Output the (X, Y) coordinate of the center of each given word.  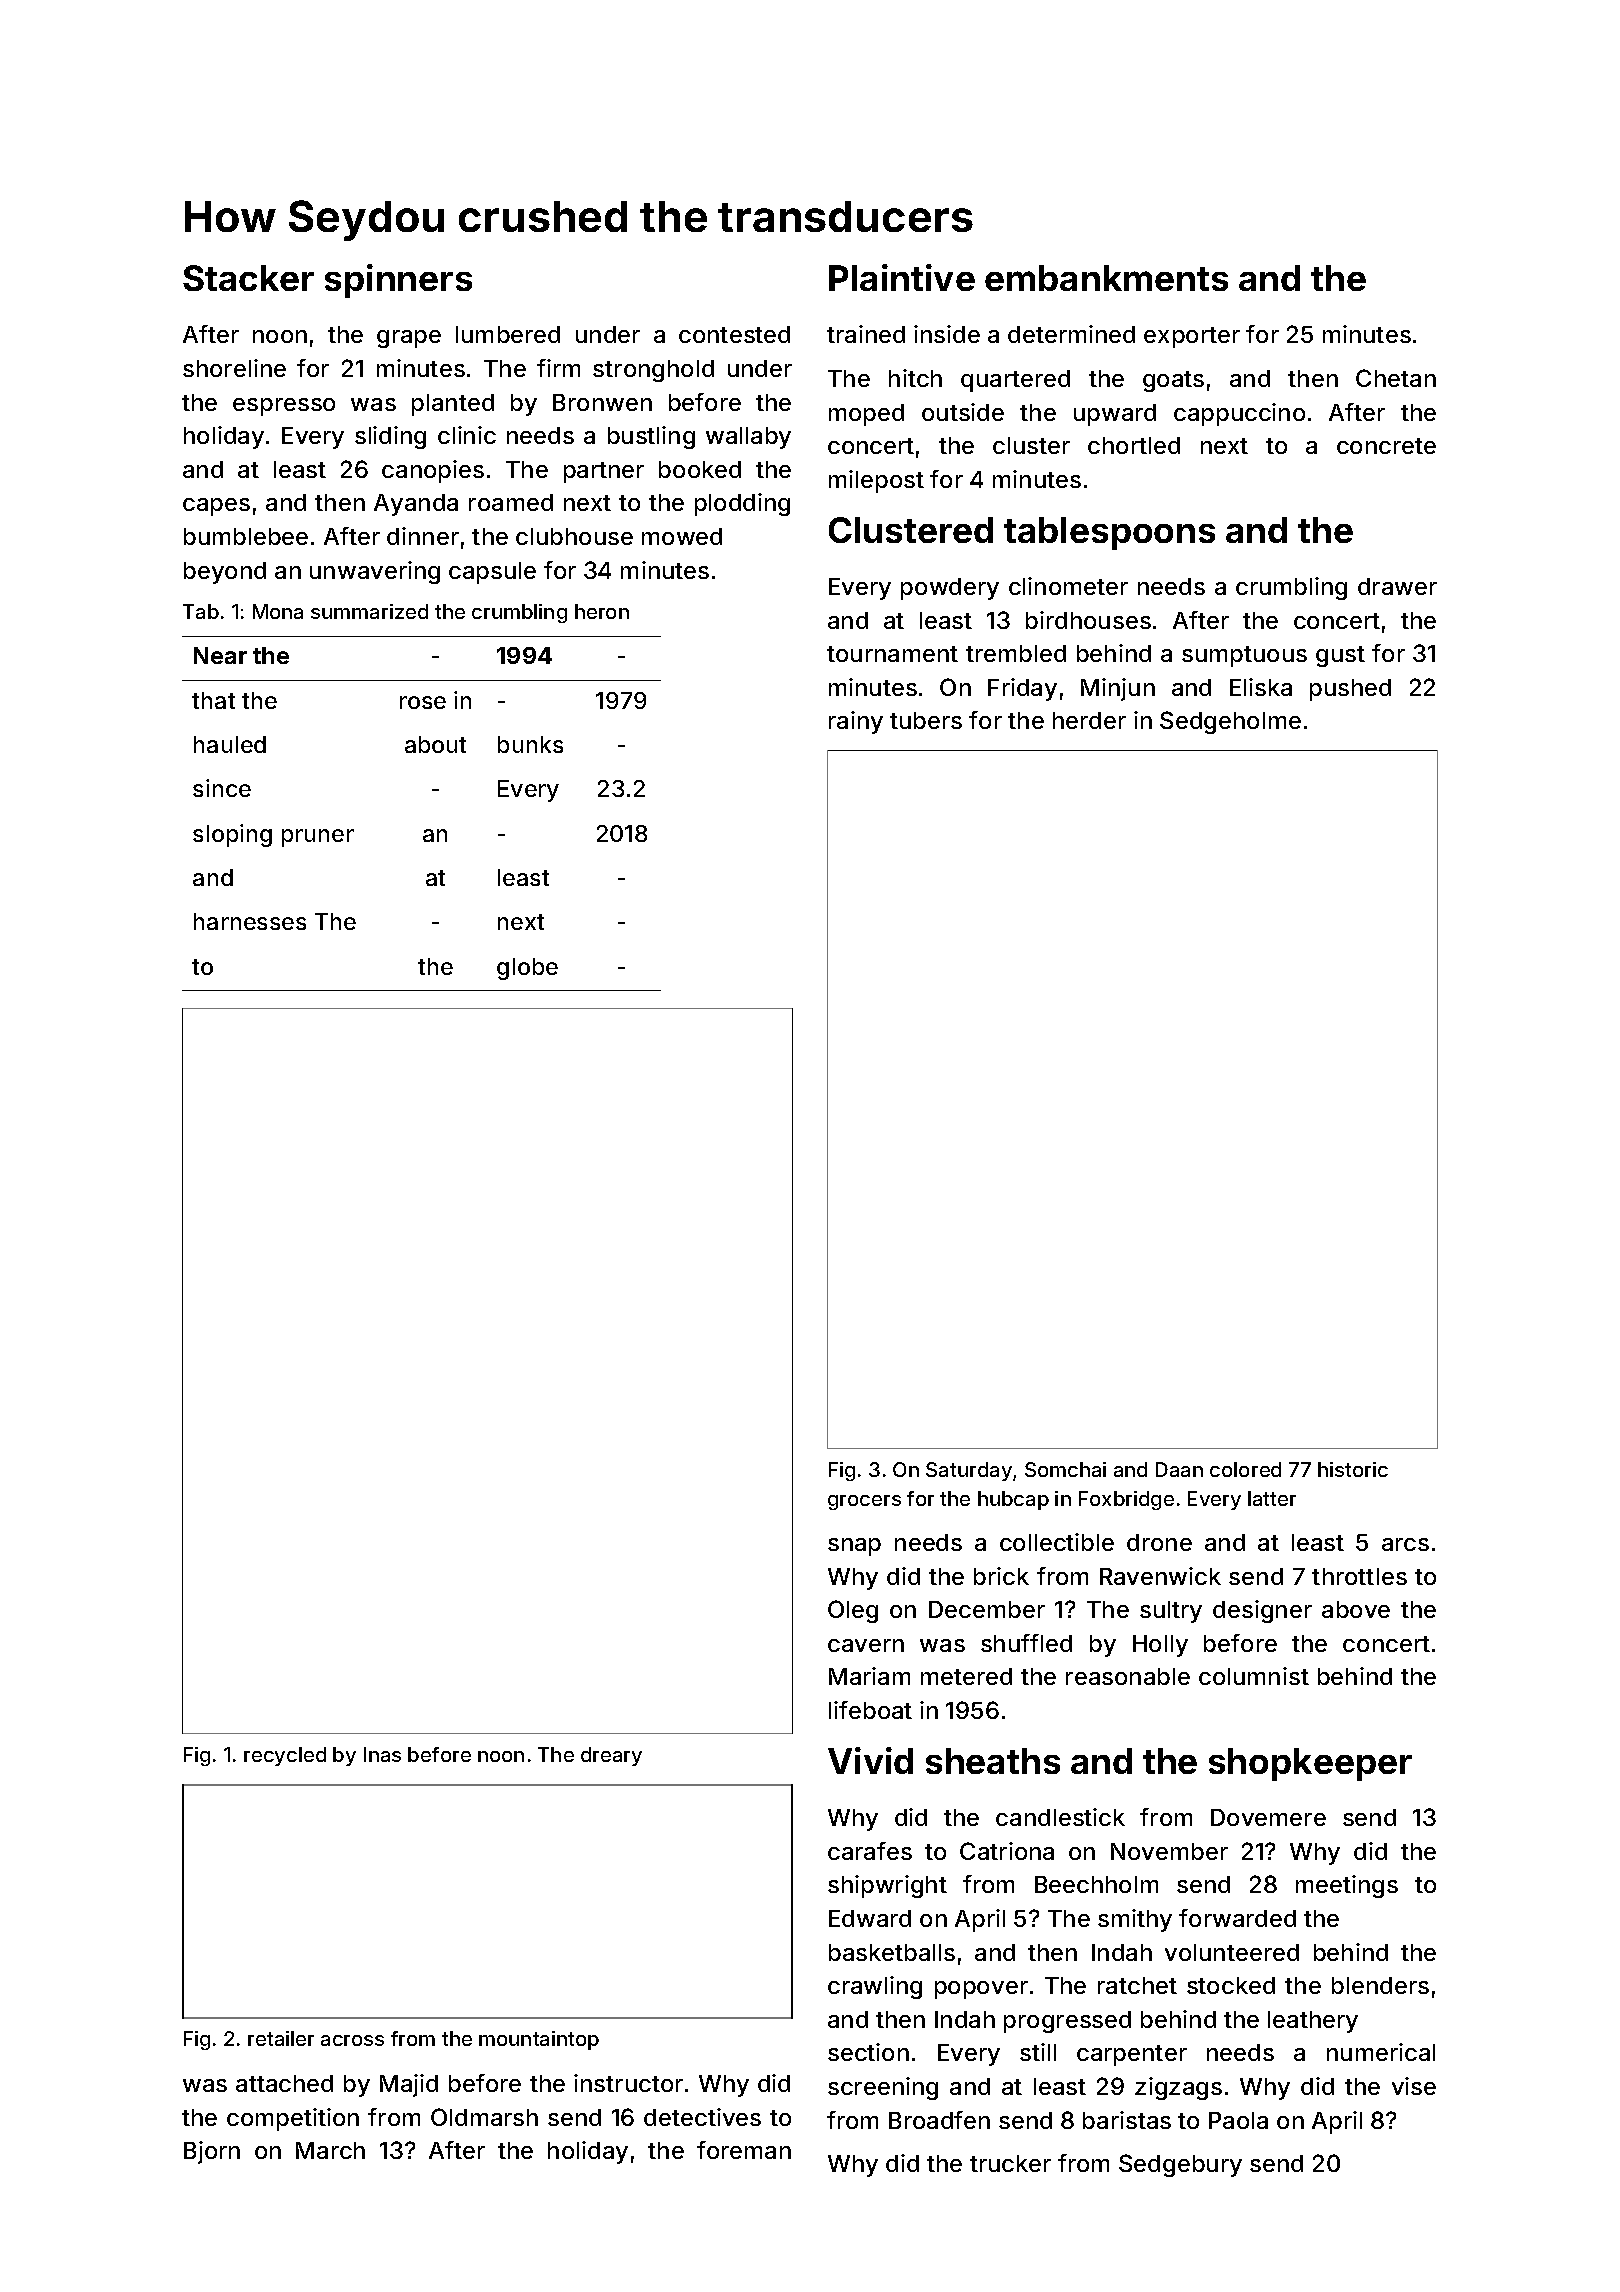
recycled (285, 1756)
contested (734, 334)
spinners (398, 281)
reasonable (1128, 1676)
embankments (1106, 278)
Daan (1179, 1469)
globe (527, 969)
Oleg (853, 1611)
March (330, 2150)
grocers (864, 1502)
